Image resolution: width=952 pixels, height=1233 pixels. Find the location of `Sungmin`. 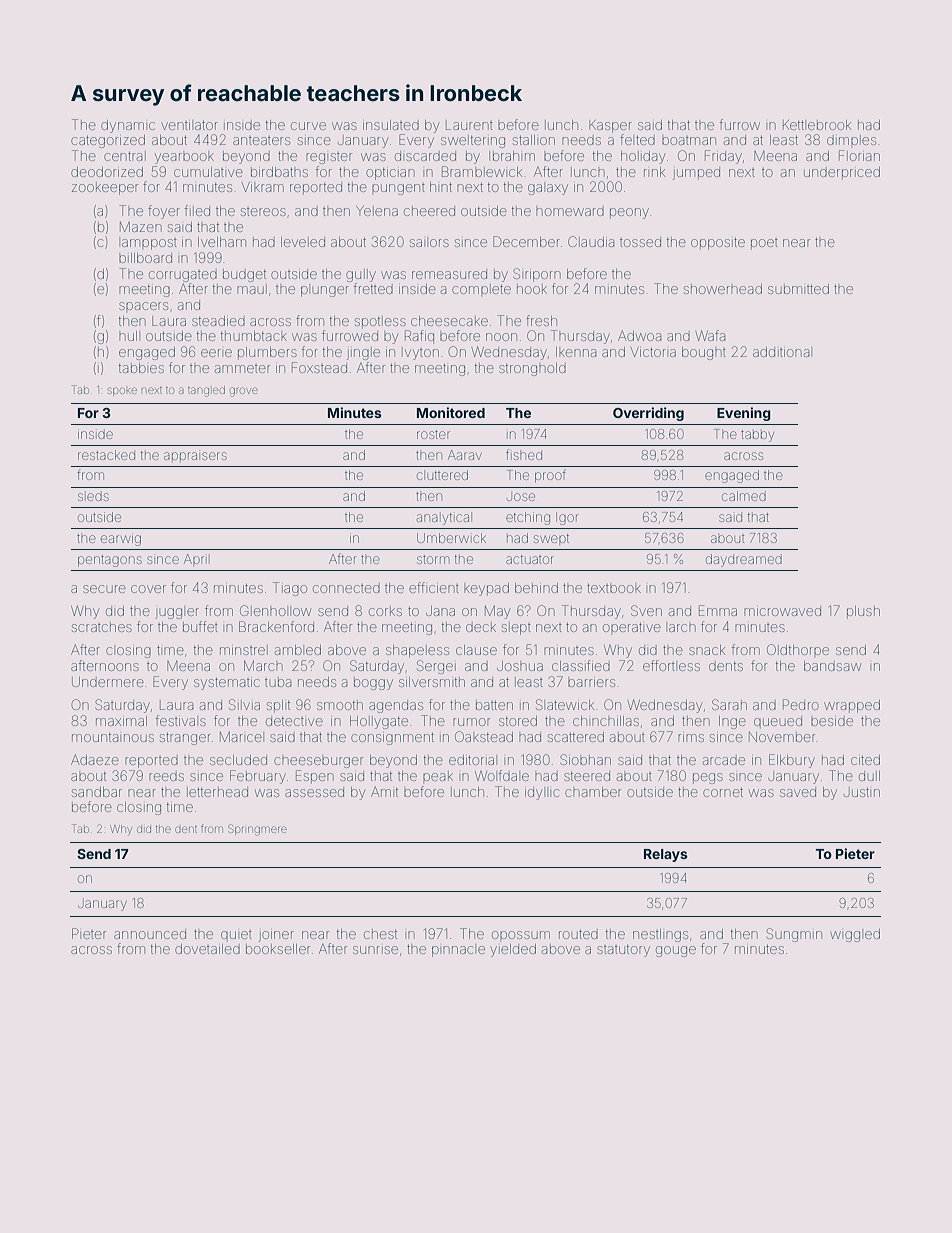

Sungmin is located at coordinates (794, 935).
